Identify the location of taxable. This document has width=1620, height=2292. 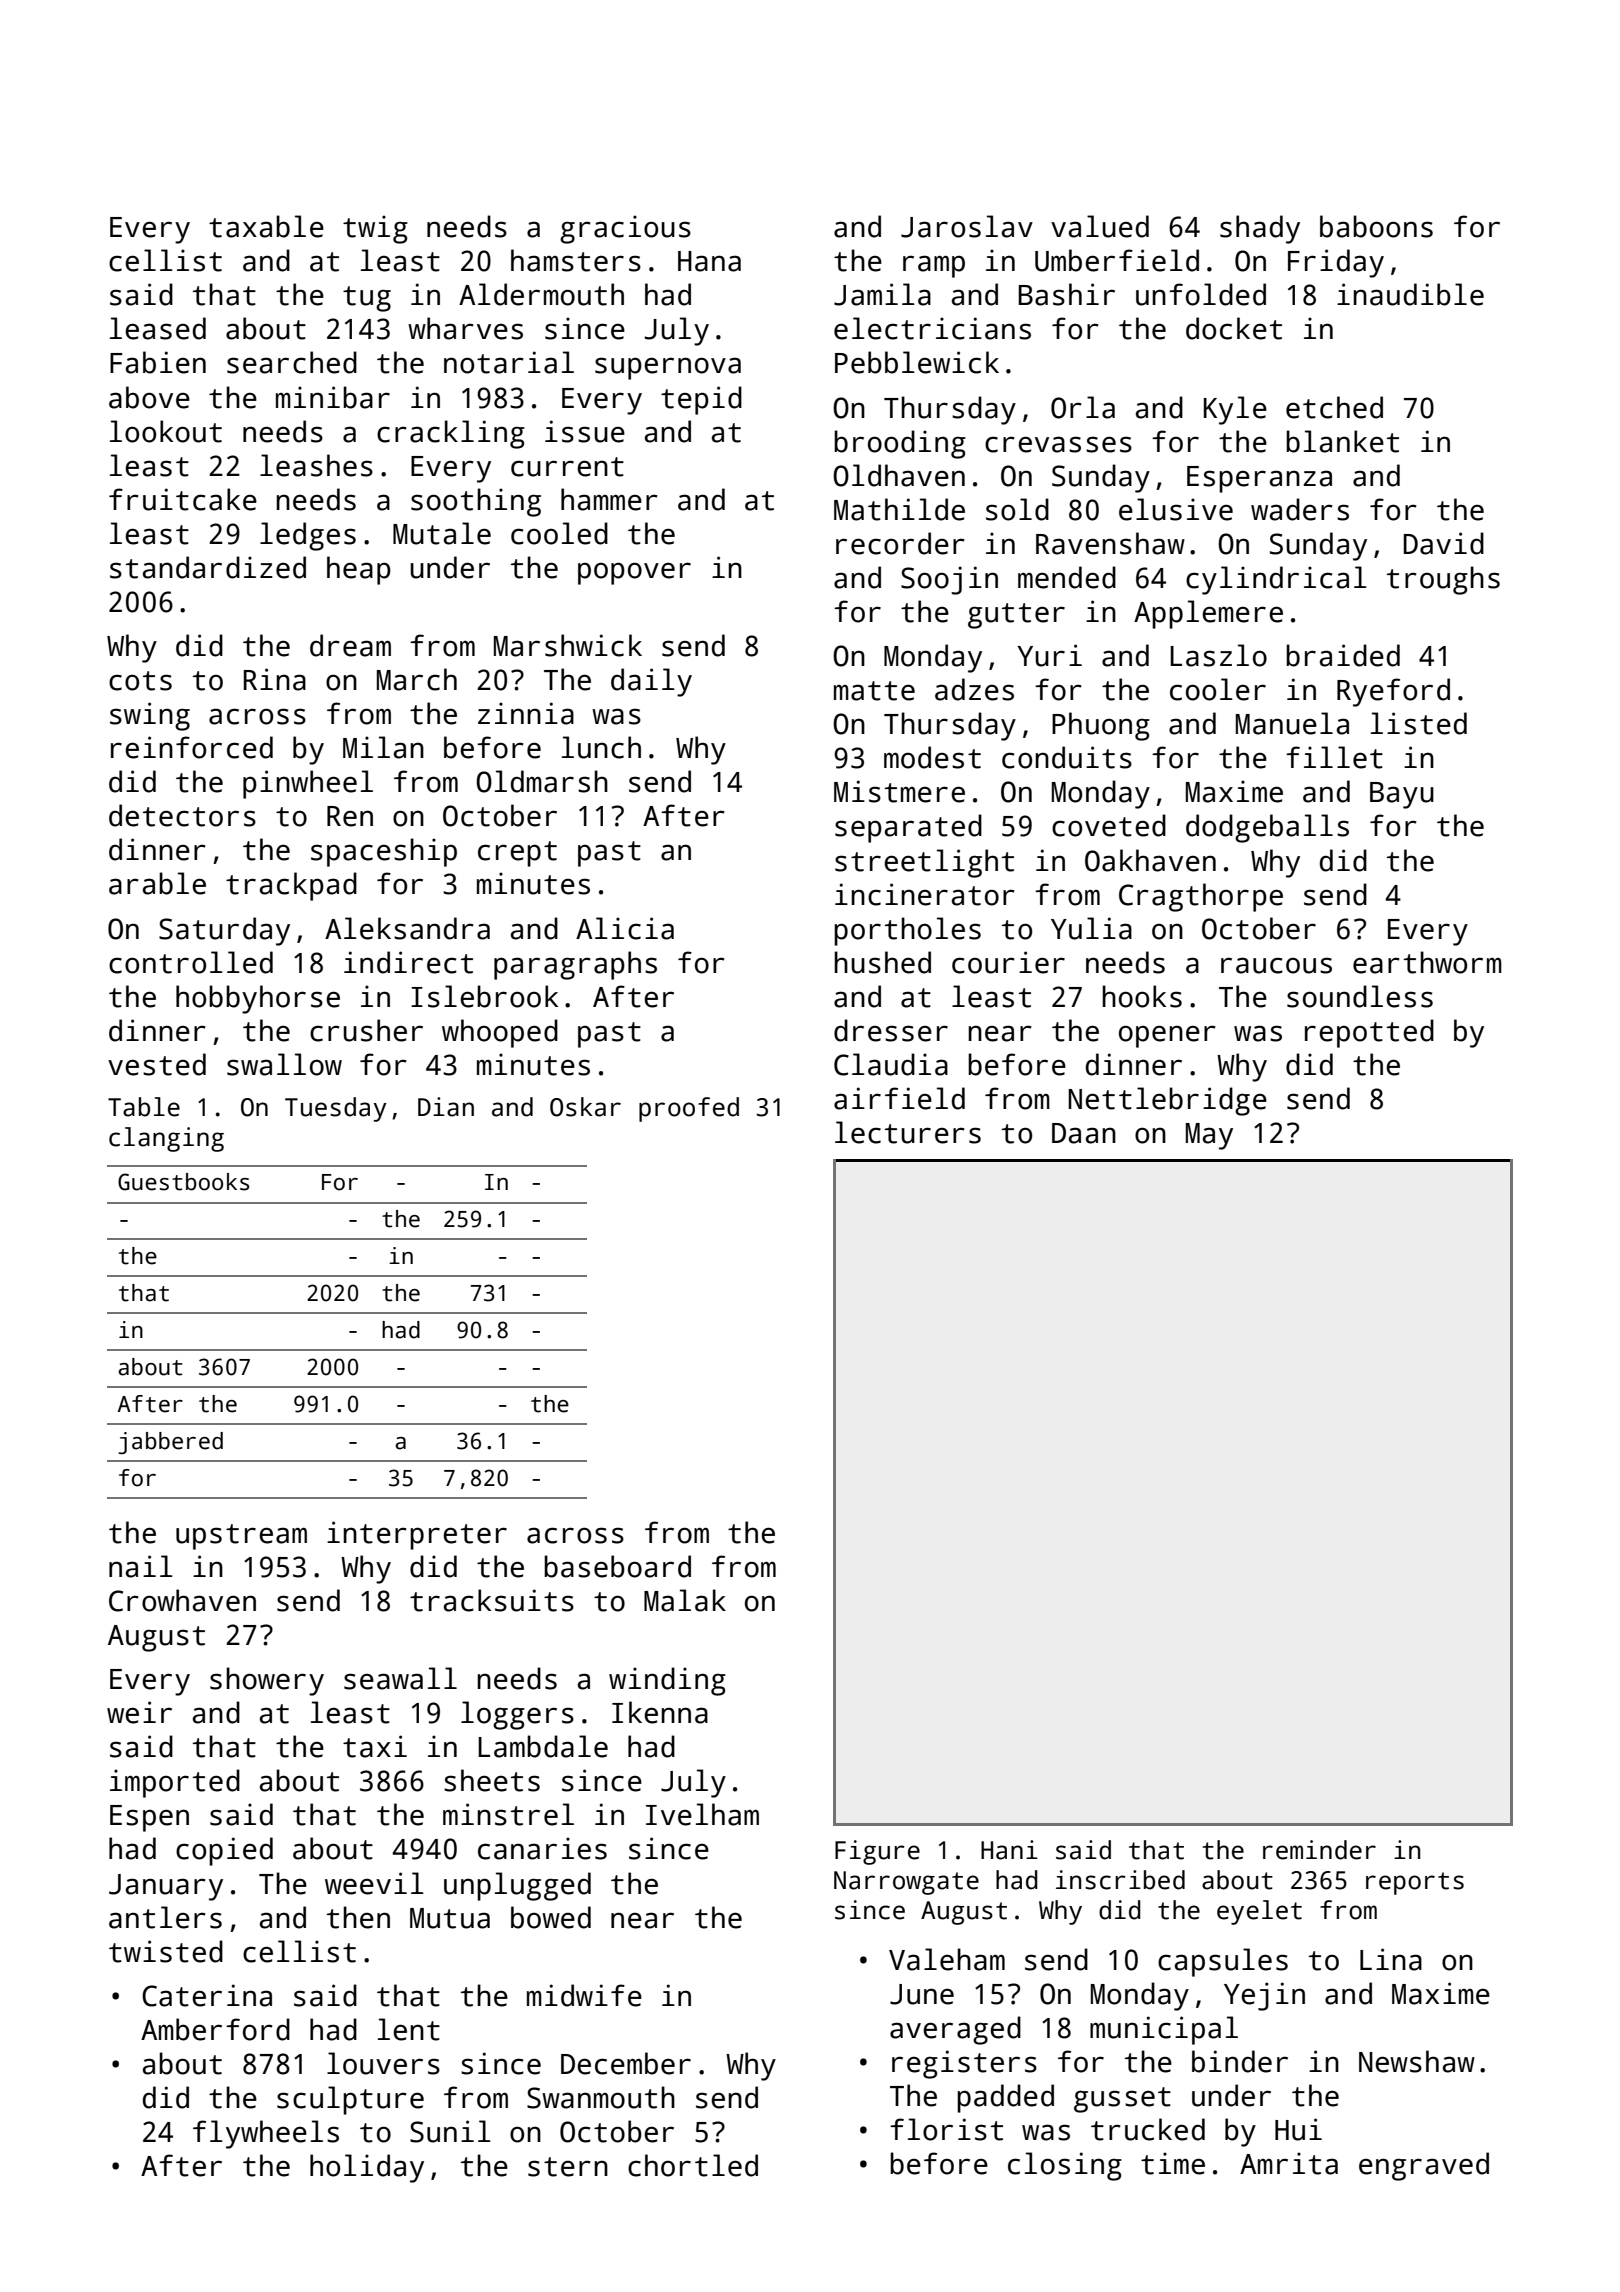
(266, 226).
